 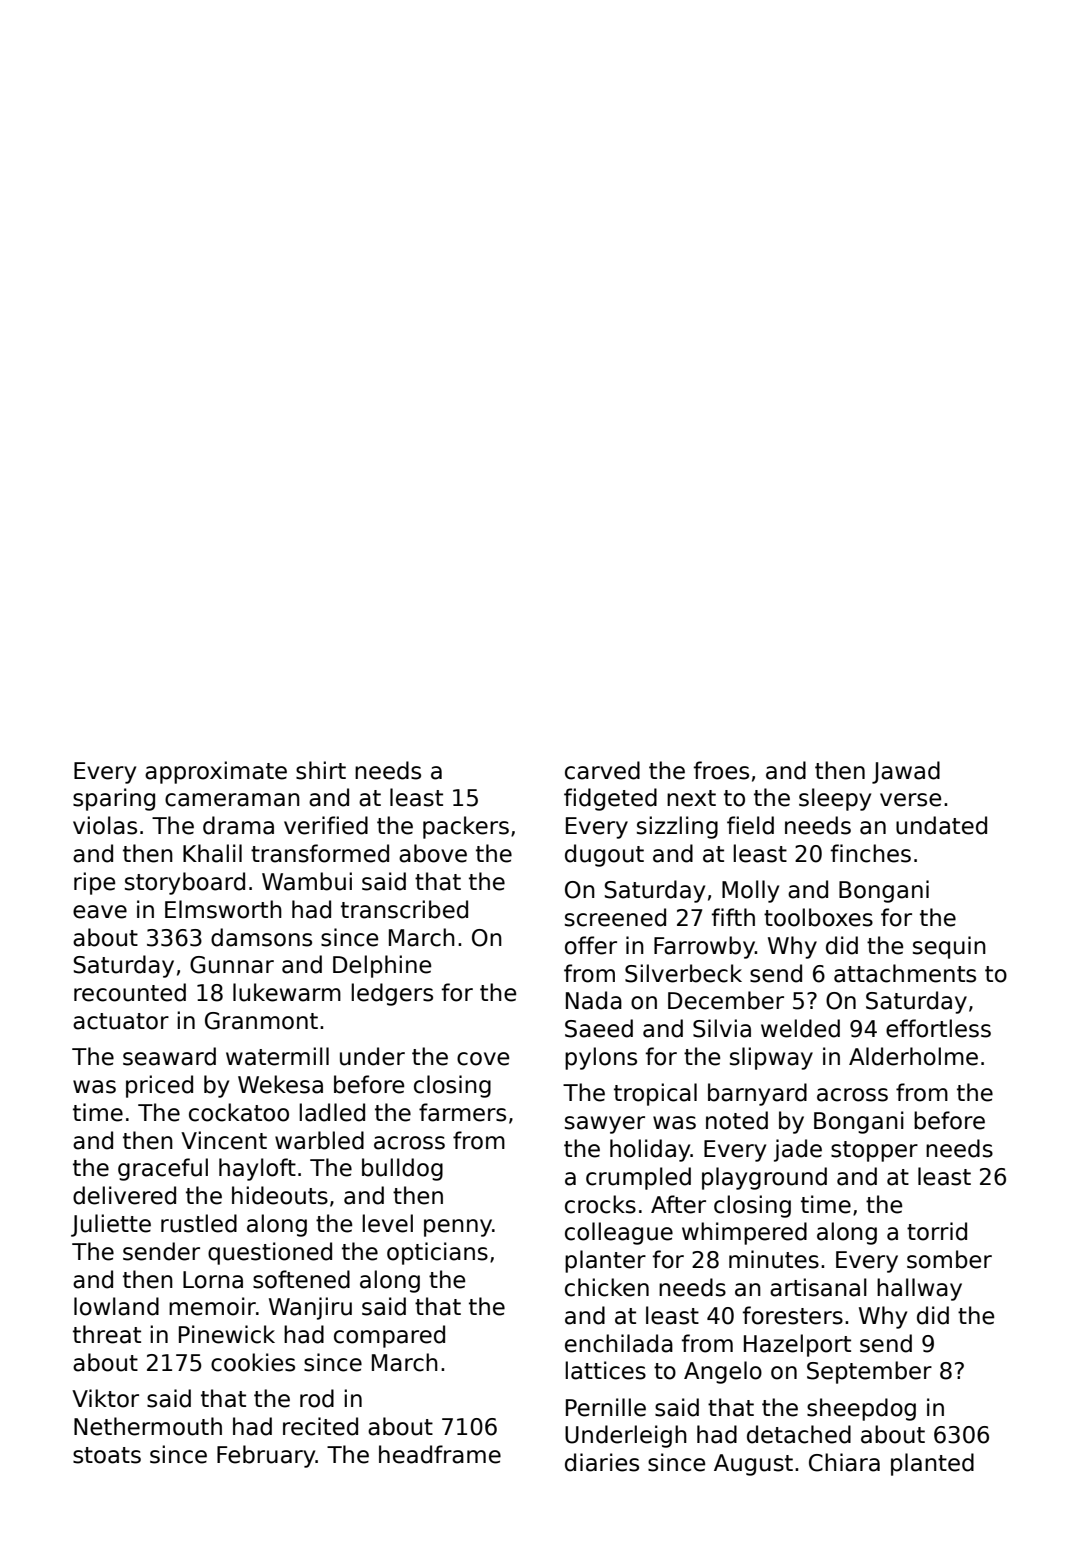 What do you see at coordinates (774, 1259) in the screenshot?
I see `minutes` at bounding box center [774, 1259].
